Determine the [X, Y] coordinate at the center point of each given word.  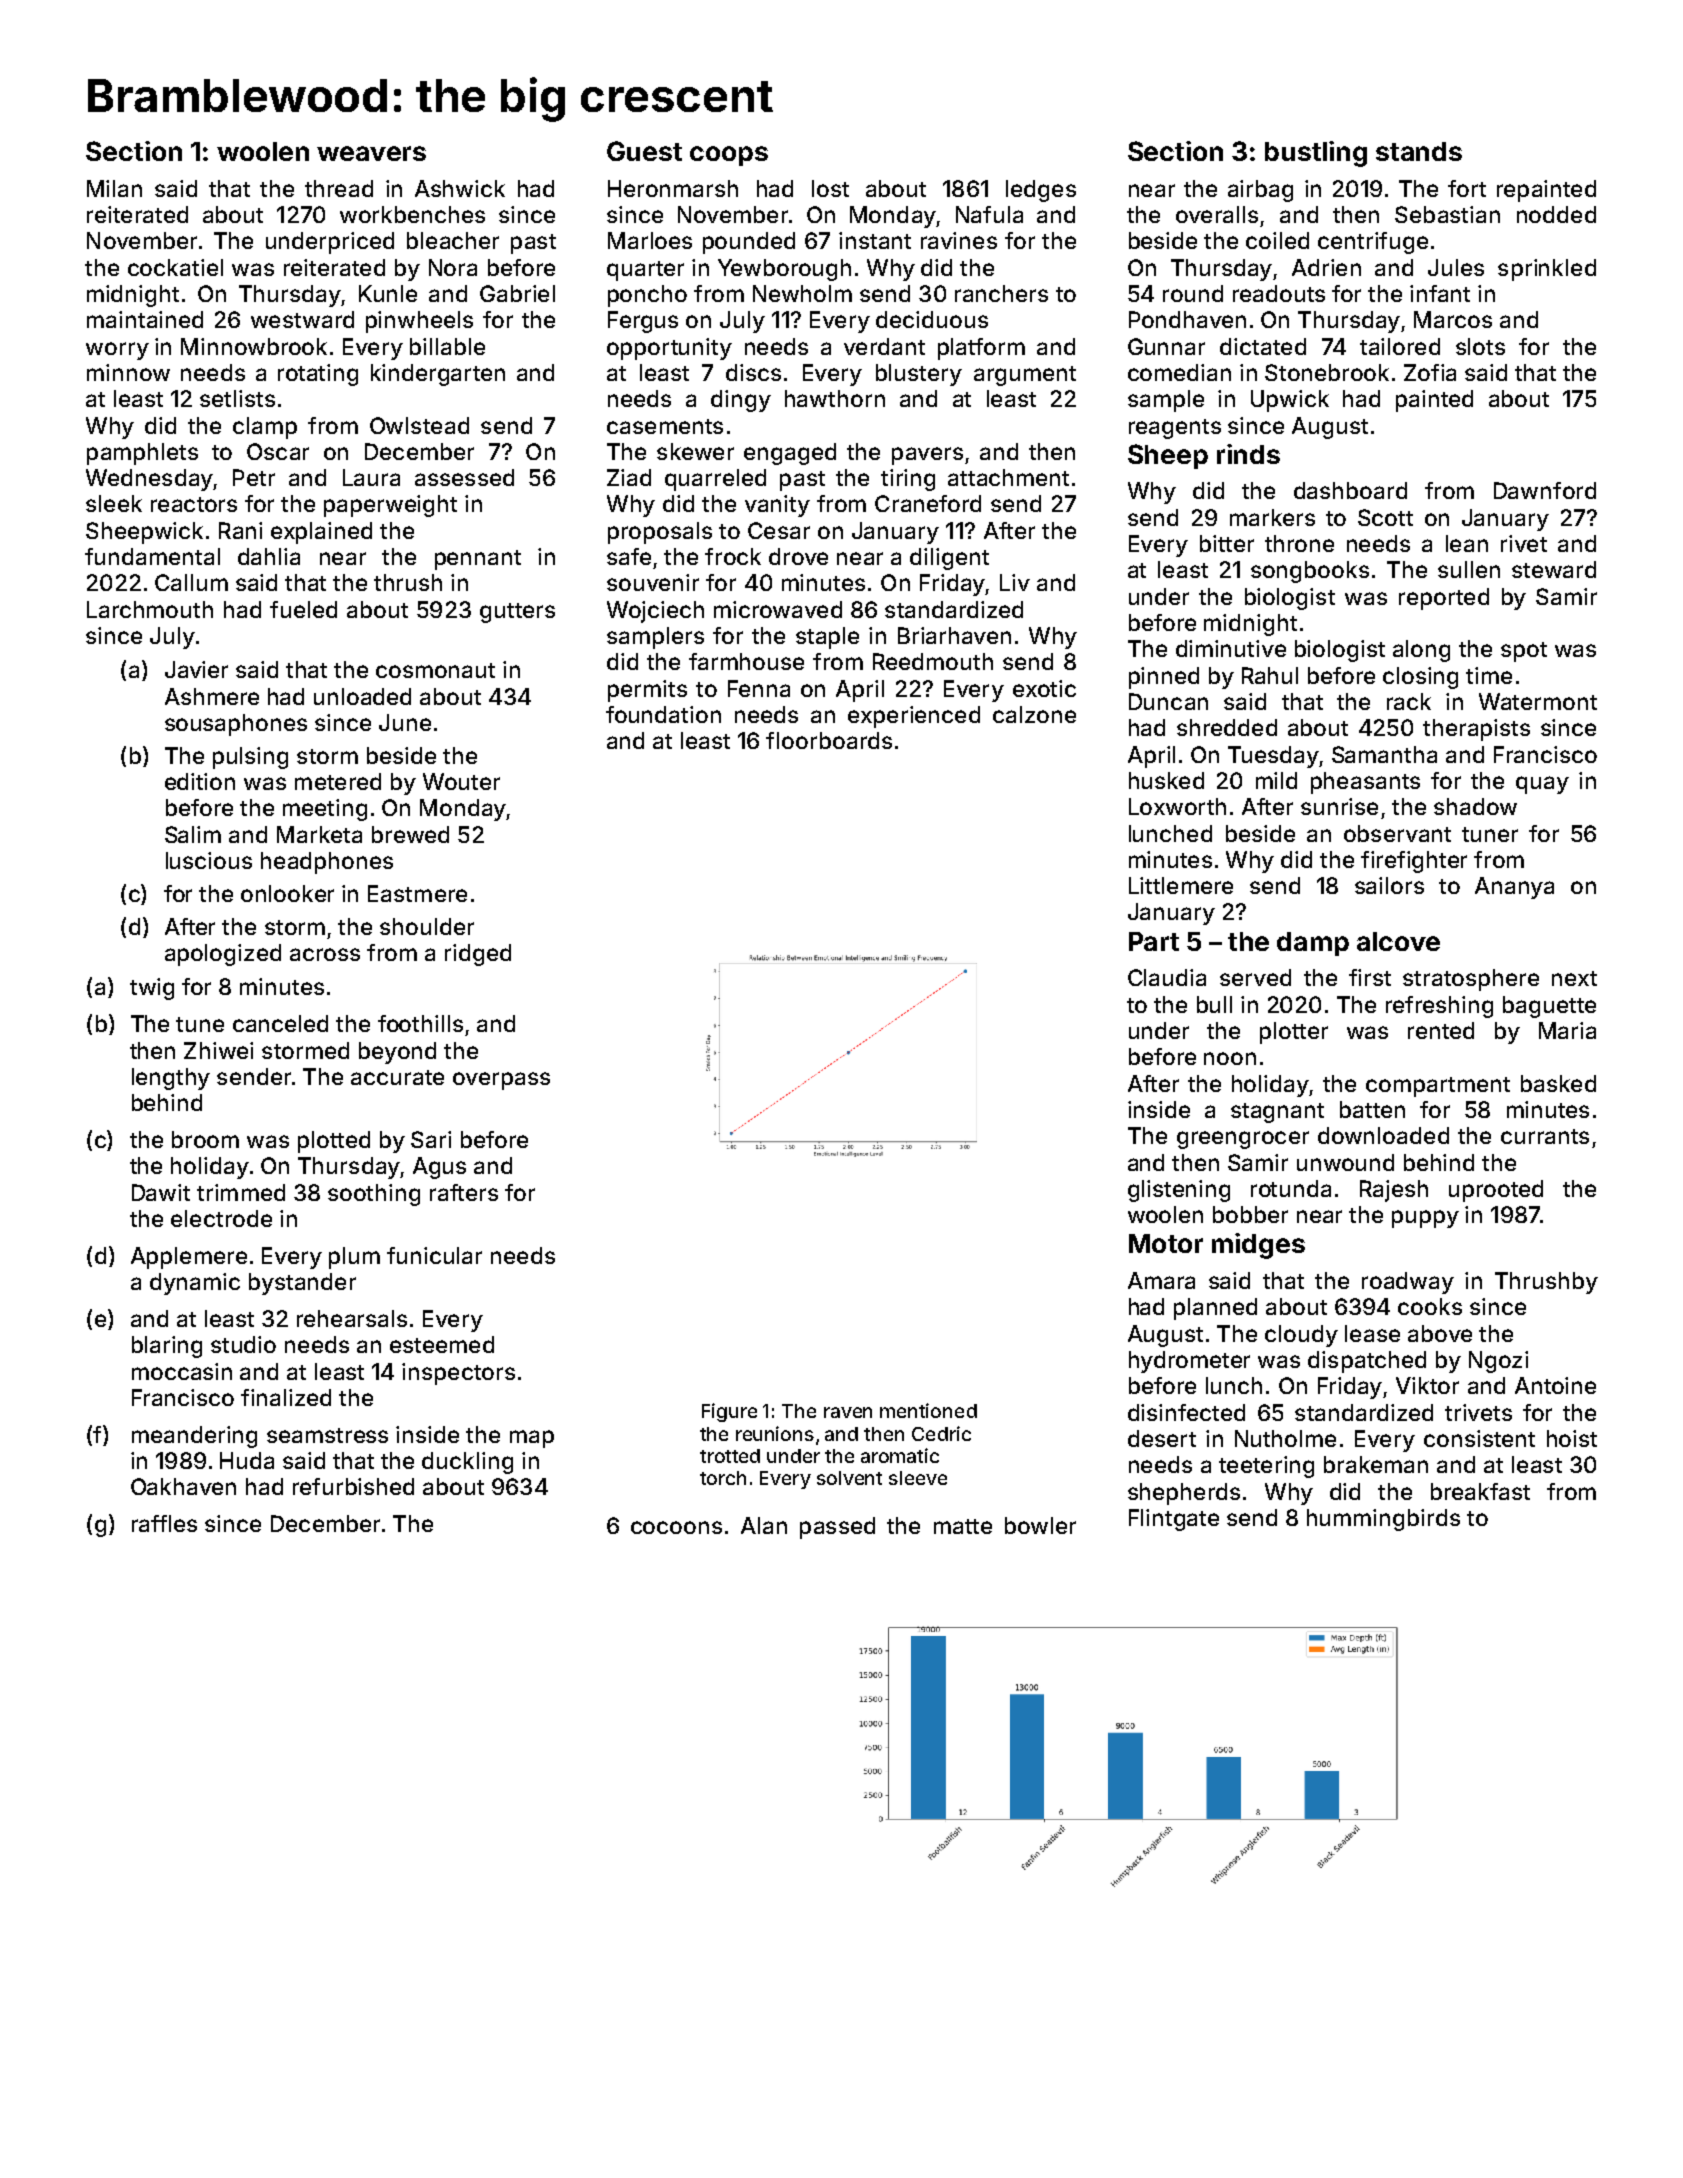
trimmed [241, 1192]
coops [729, 156]
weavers [371, 153]
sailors [1389, 885]
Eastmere [417, 893]
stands [1419, 151]
